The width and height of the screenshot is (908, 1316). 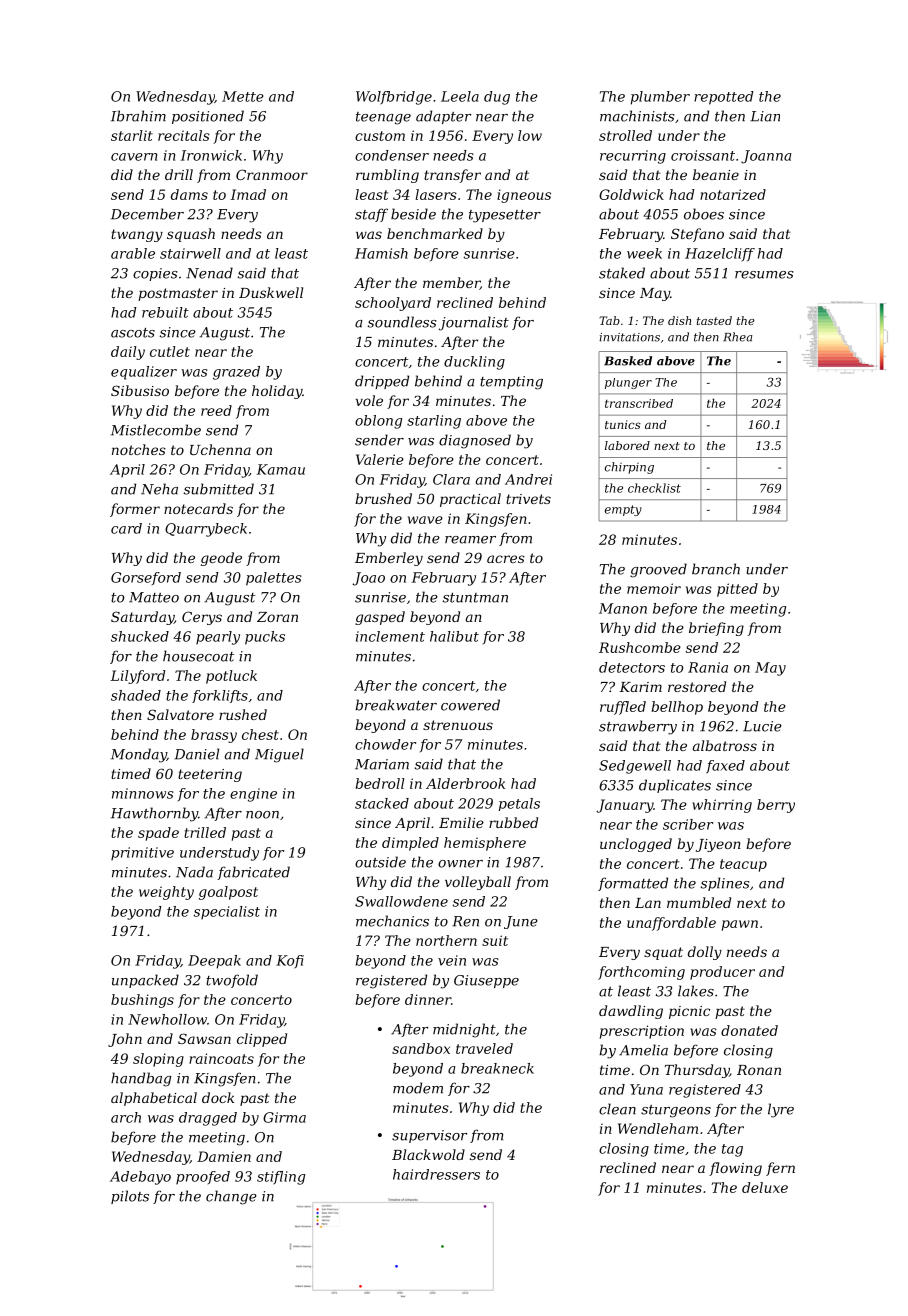 What do you see at coordinates (511, 383) in the screenshot?
I see `tempting` at bounding box center [511, 383].
